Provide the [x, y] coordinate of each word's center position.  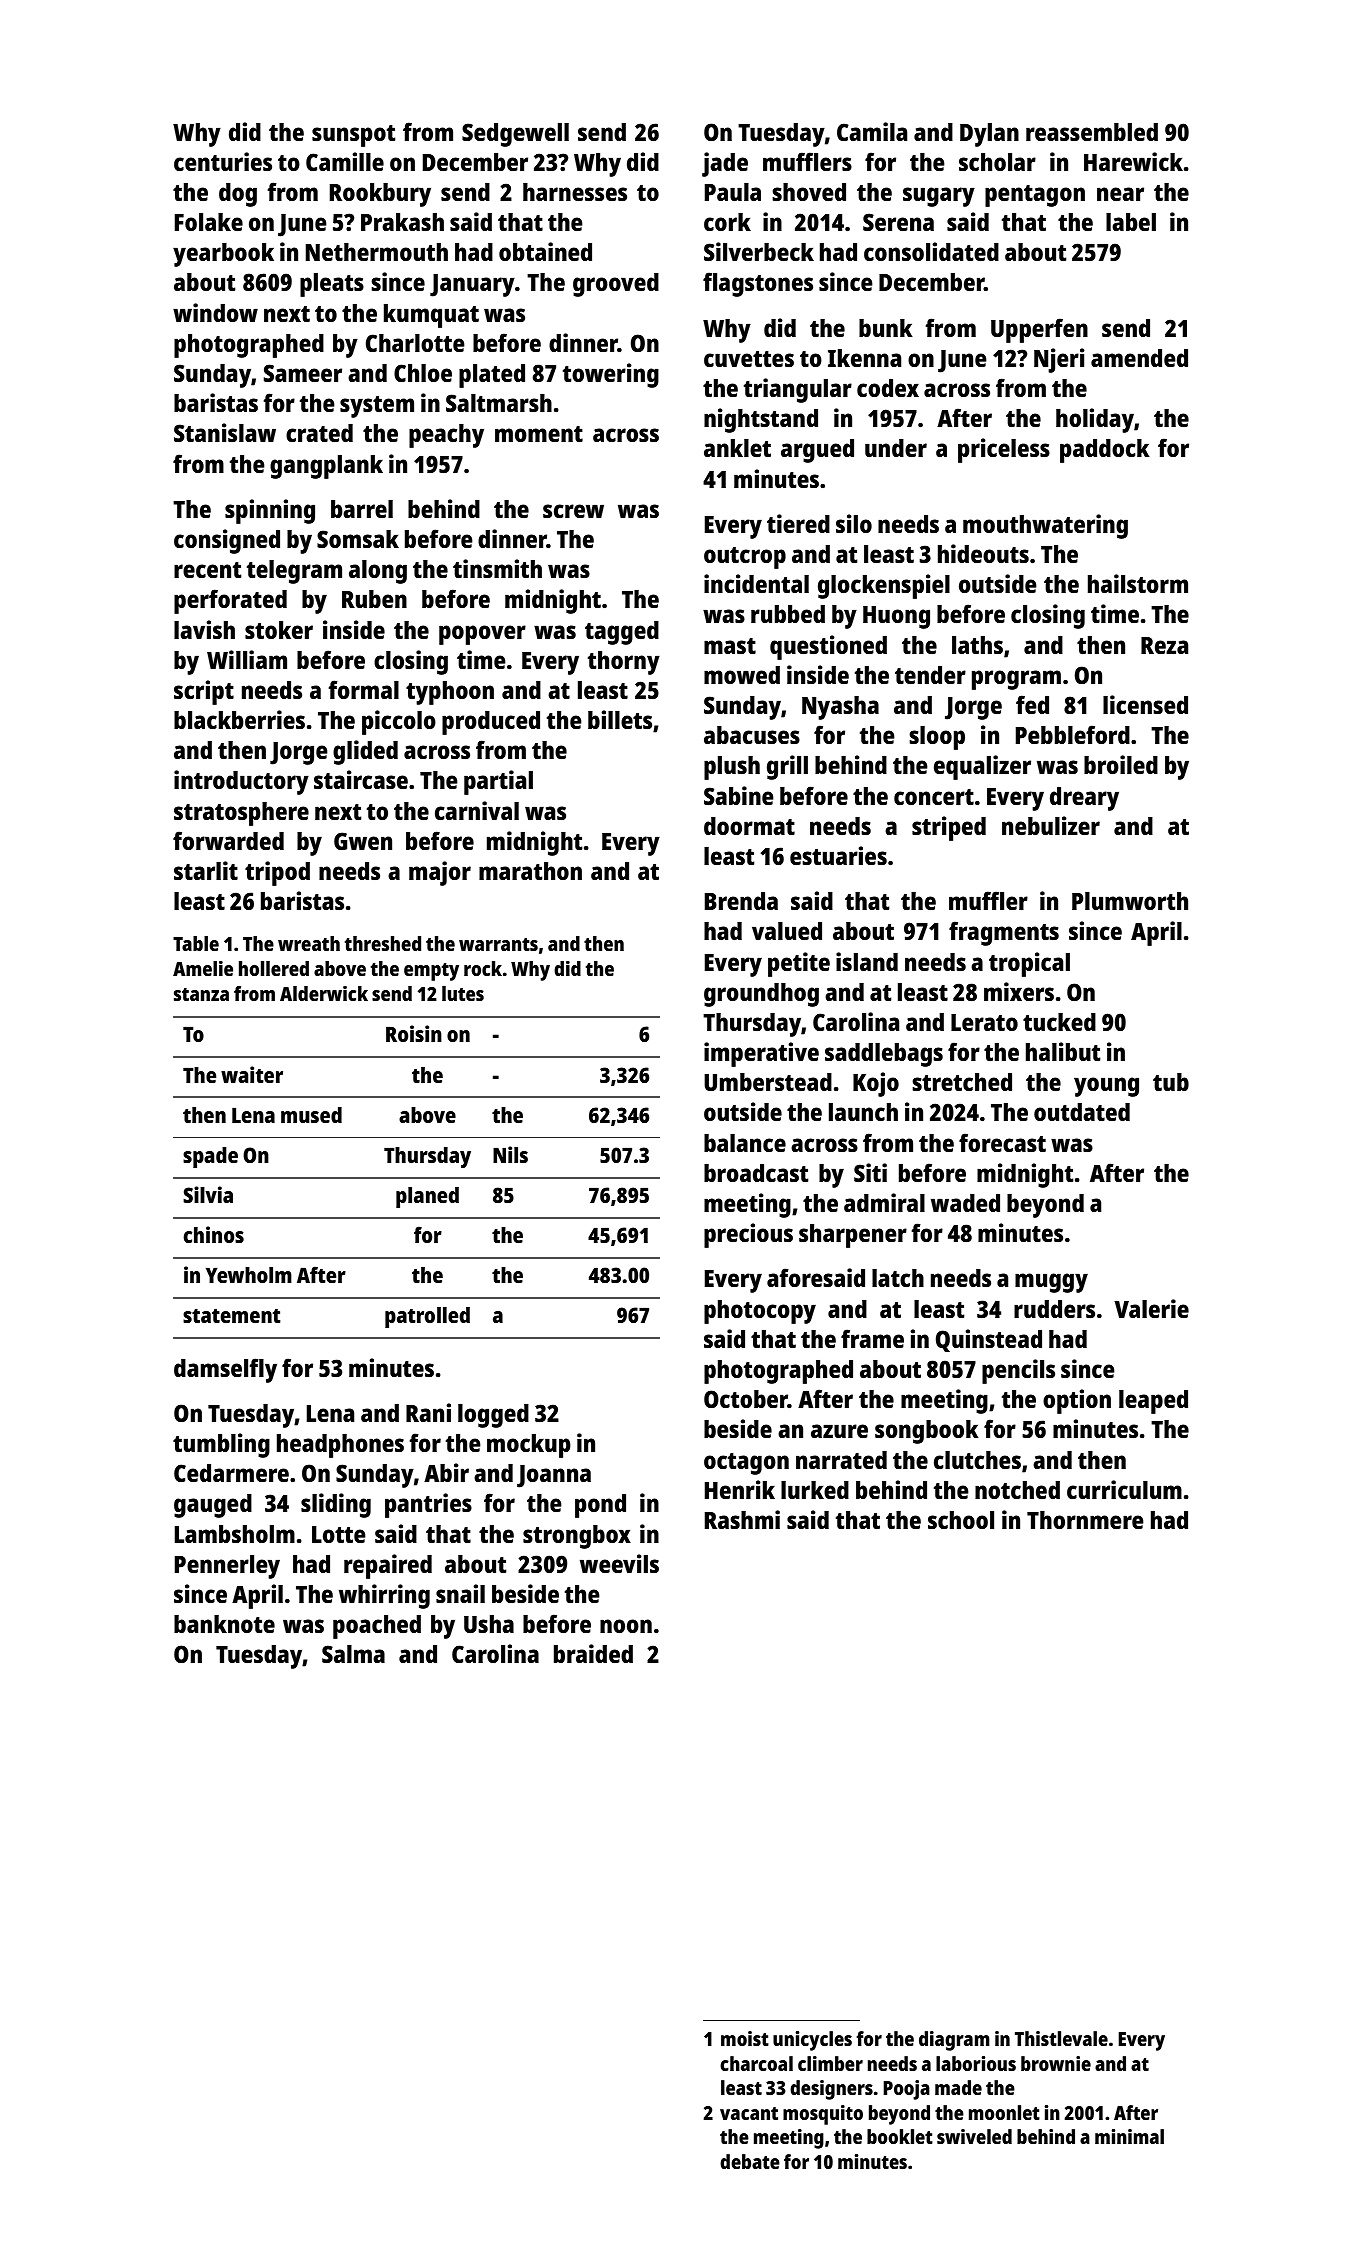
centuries [223, 161]
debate [750, 2161]
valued [787, 931]
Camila [872, 131]
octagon [746, 1464]
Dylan [989, 135]
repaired [388, 1566]
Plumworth [1130, 901]
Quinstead [989, 1340]
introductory [241, 782]
